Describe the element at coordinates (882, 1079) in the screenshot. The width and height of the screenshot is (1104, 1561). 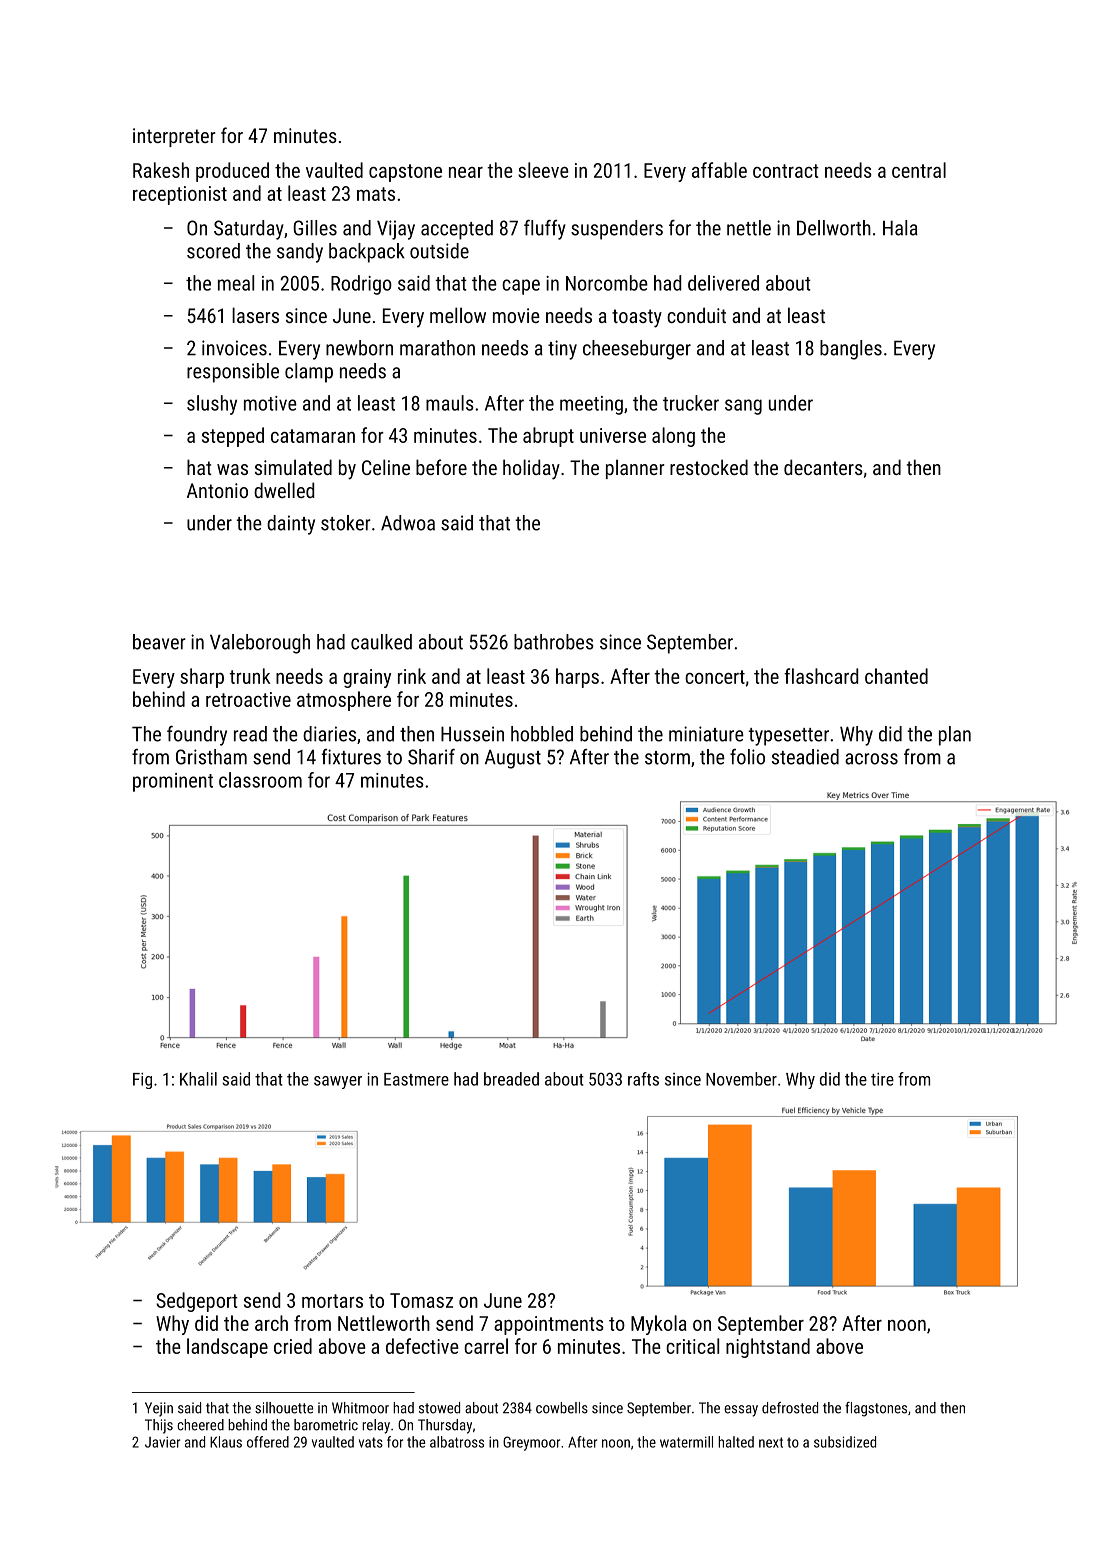
I see `tire` at that location.
